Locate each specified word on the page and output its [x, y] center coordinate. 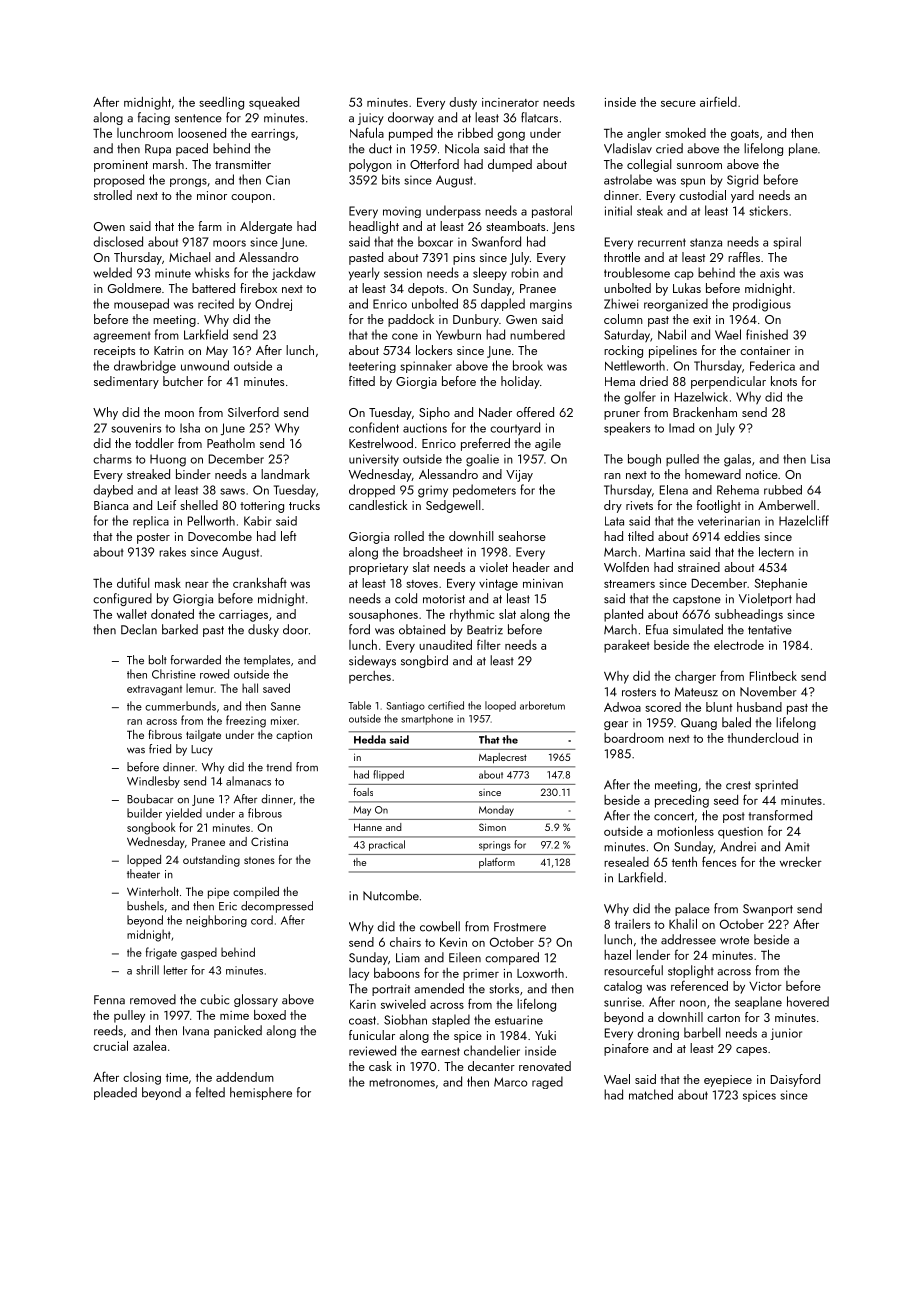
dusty [463, 103]
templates [267, 661]
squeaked [274, 103]
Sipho [434, 413]
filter [489, 644]
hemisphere [261, 1093]
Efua [657, 629]
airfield [718, 101]
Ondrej [273, 304]
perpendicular [728, 382]
